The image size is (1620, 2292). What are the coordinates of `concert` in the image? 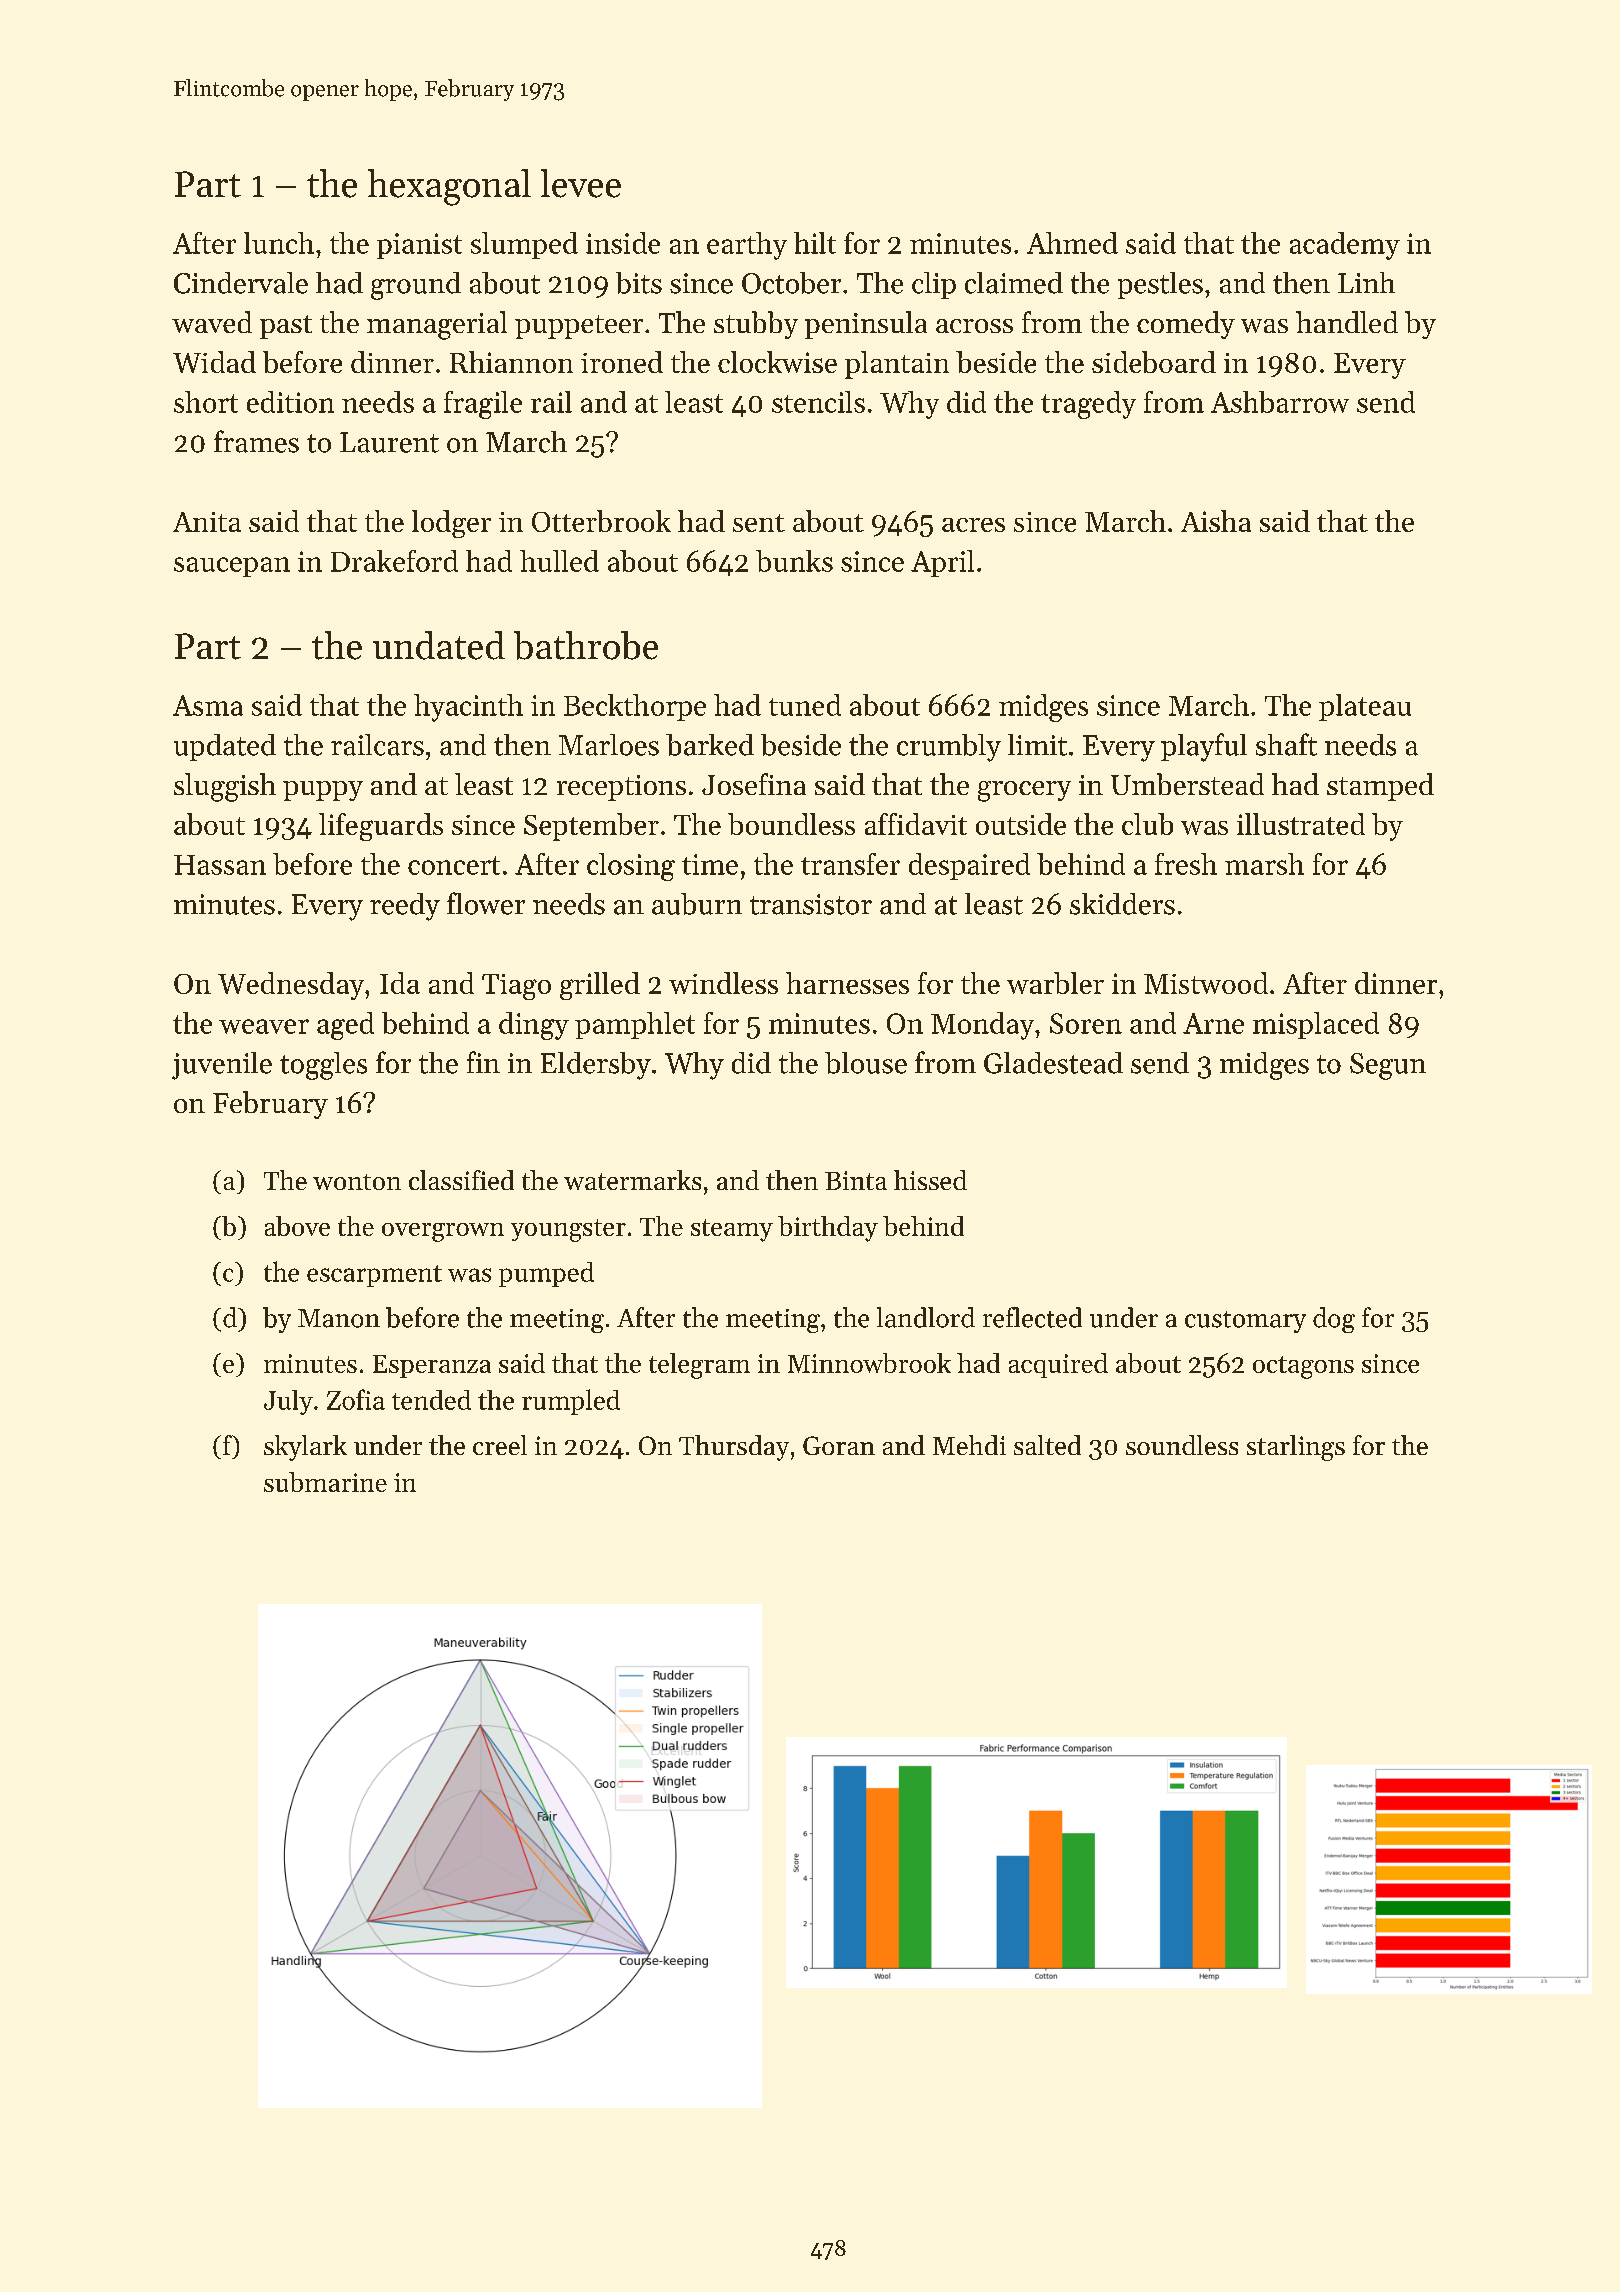 It's located at (454, 865).
